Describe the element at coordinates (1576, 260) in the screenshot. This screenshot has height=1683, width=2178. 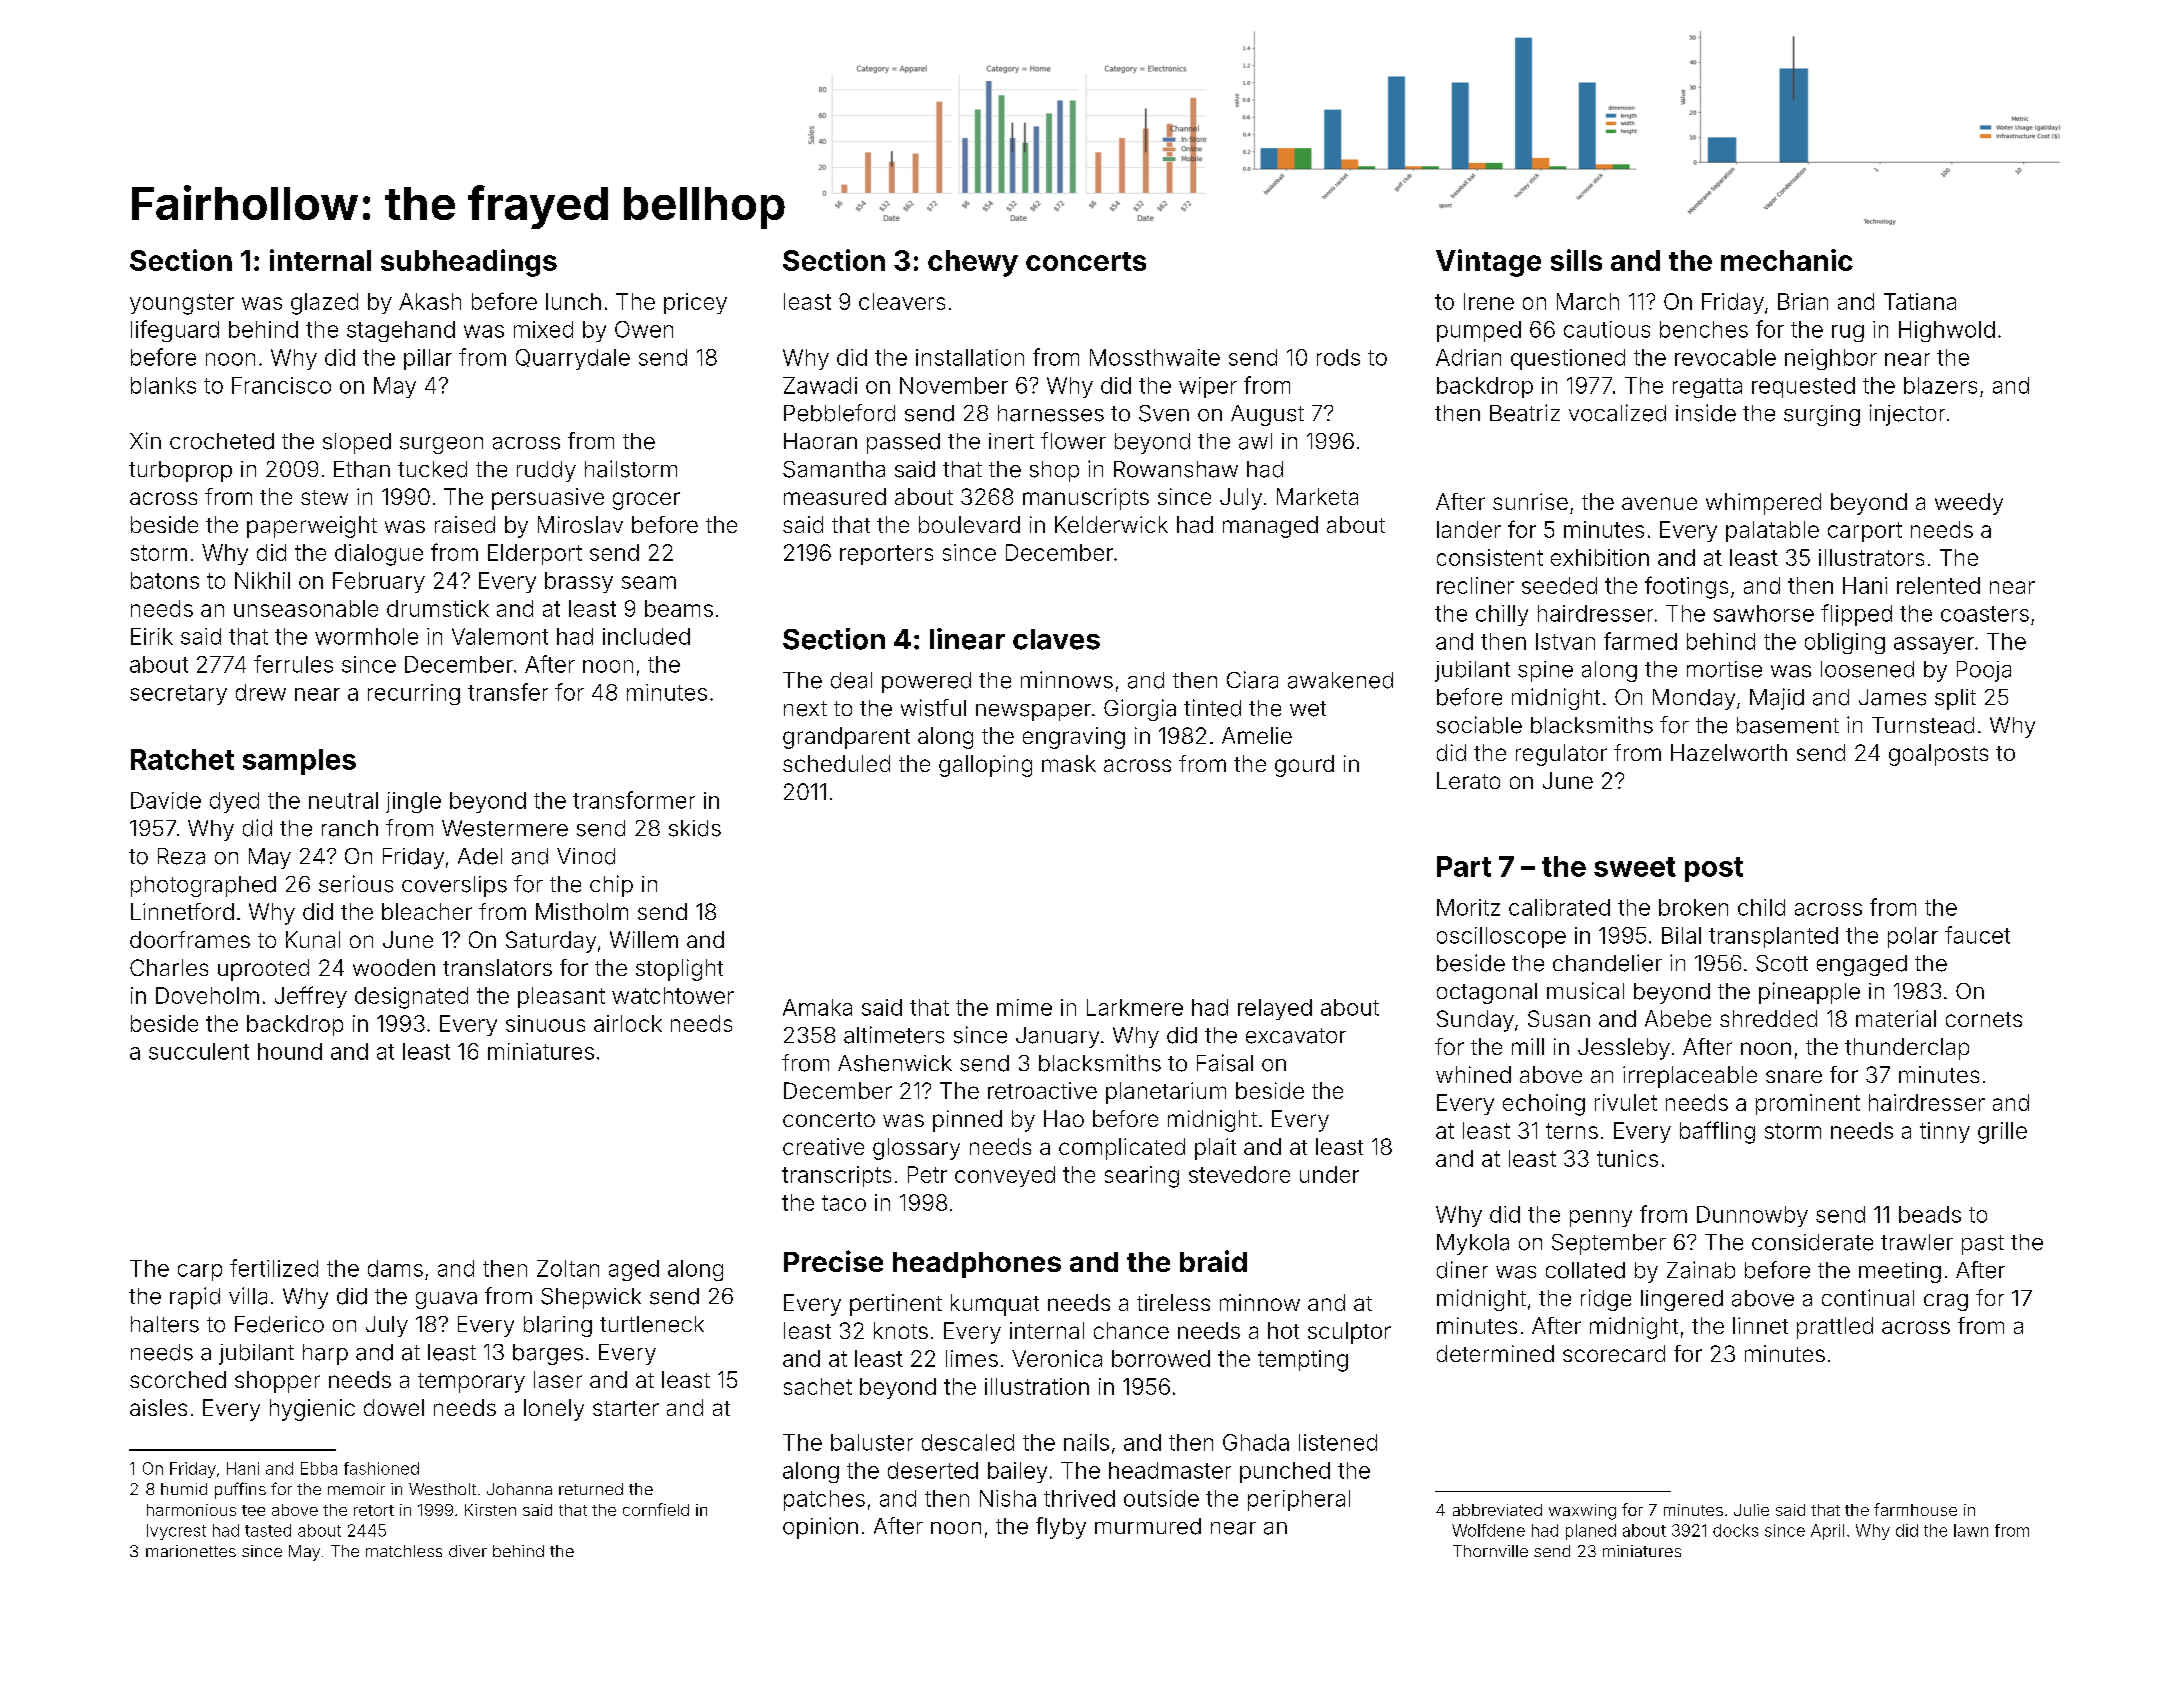
I see `sills` at that location.
